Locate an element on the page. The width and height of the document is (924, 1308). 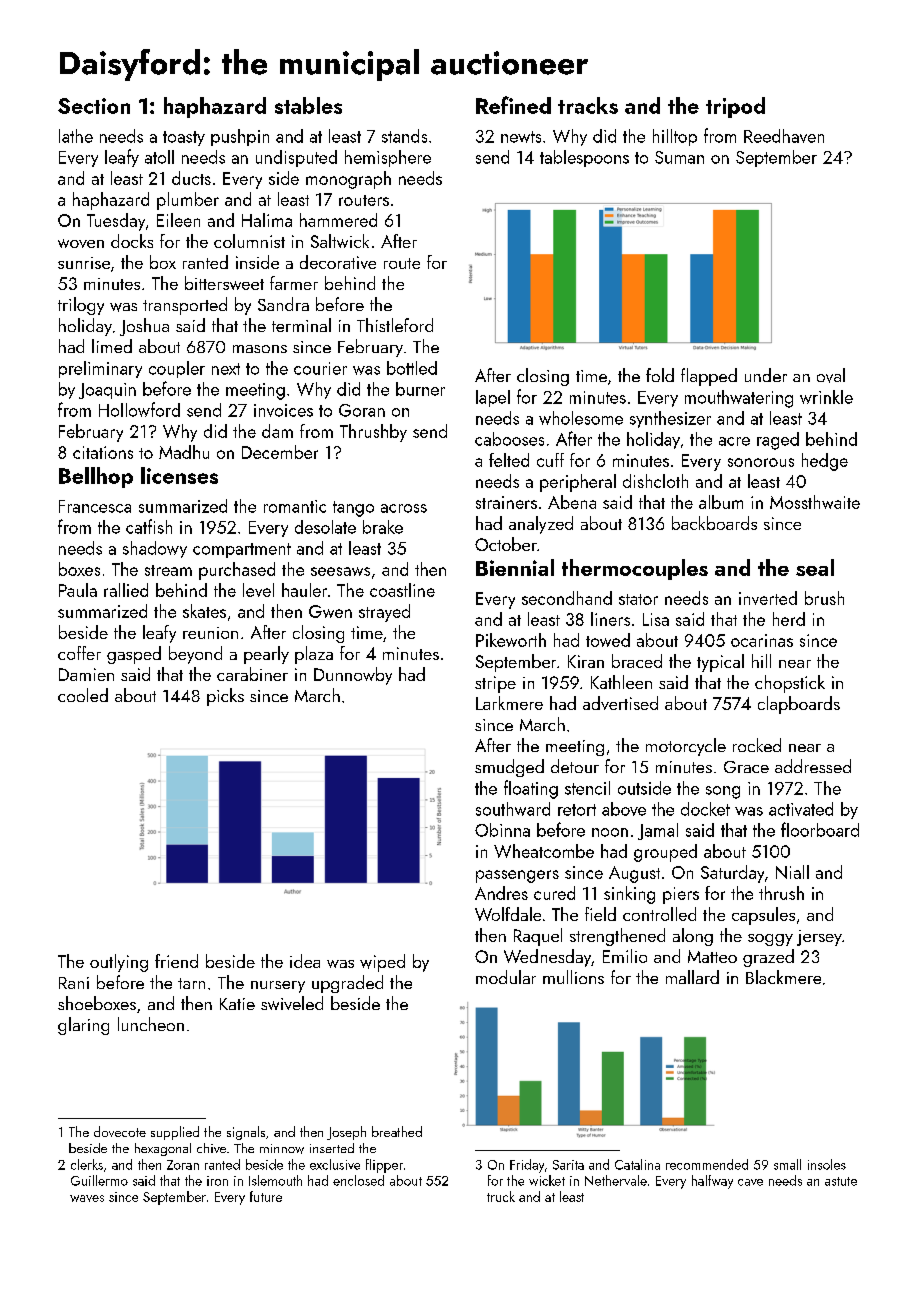
addressed is located at coordinates (813, 766).
